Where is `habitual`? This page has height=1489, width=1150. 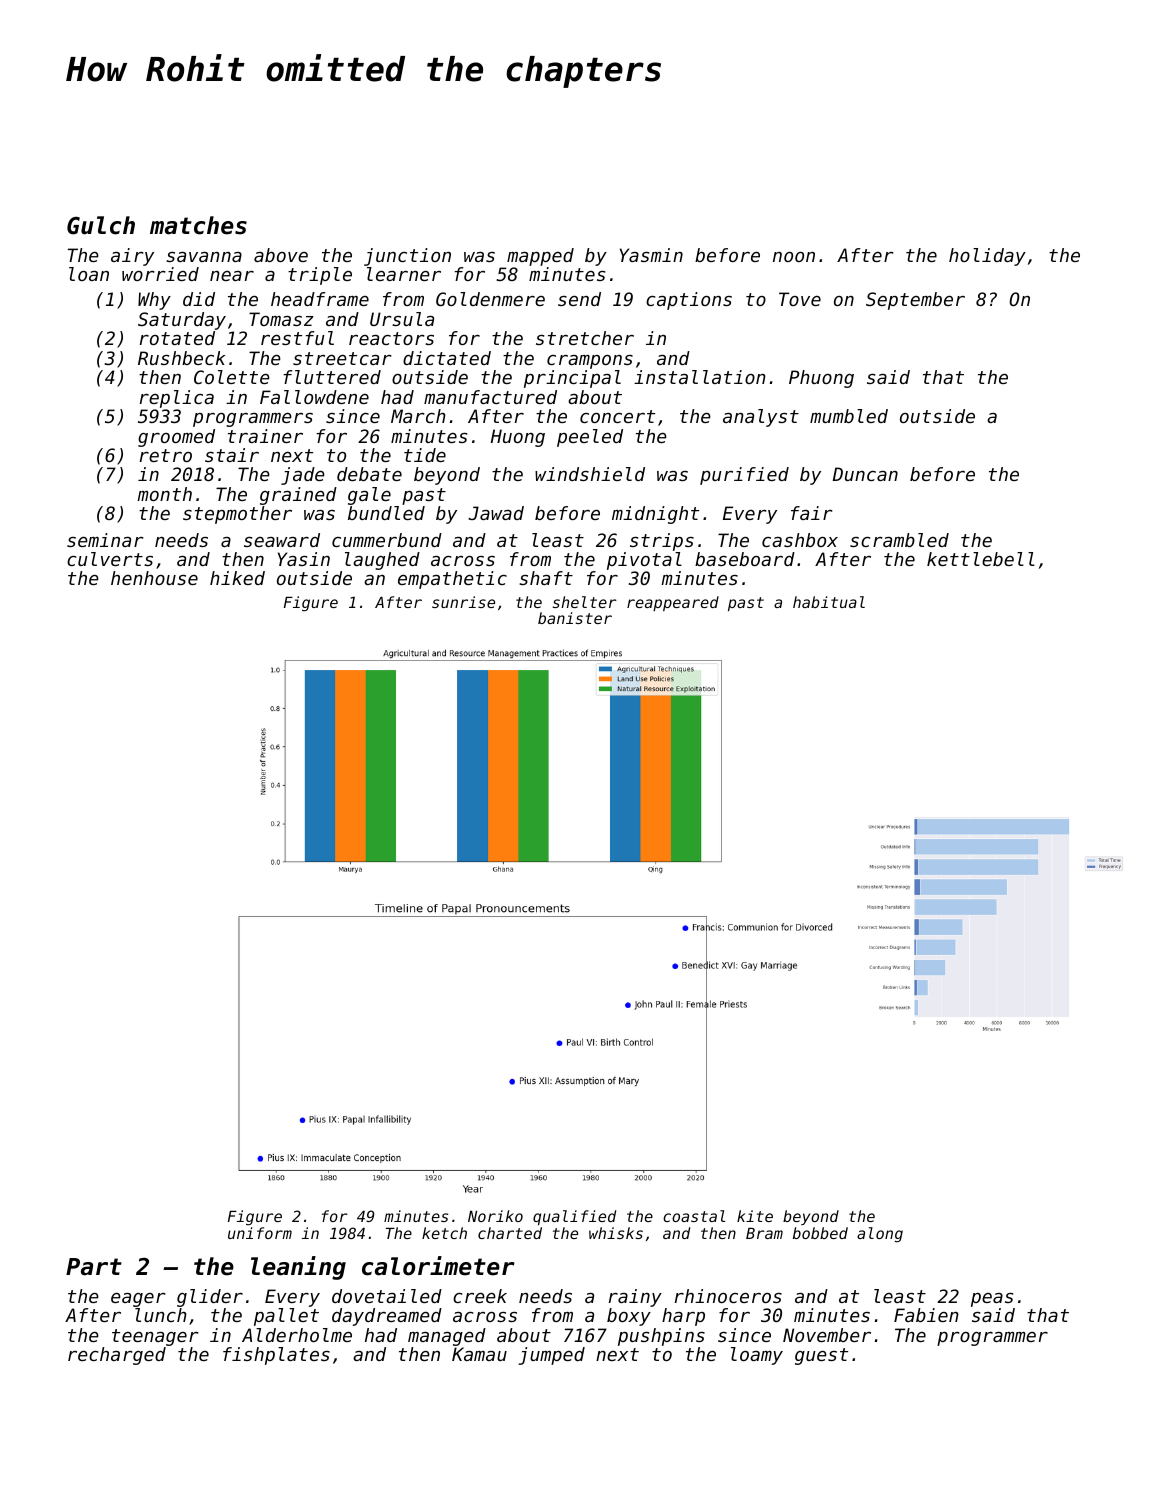
habitual is located at coordinates (829, 602).
